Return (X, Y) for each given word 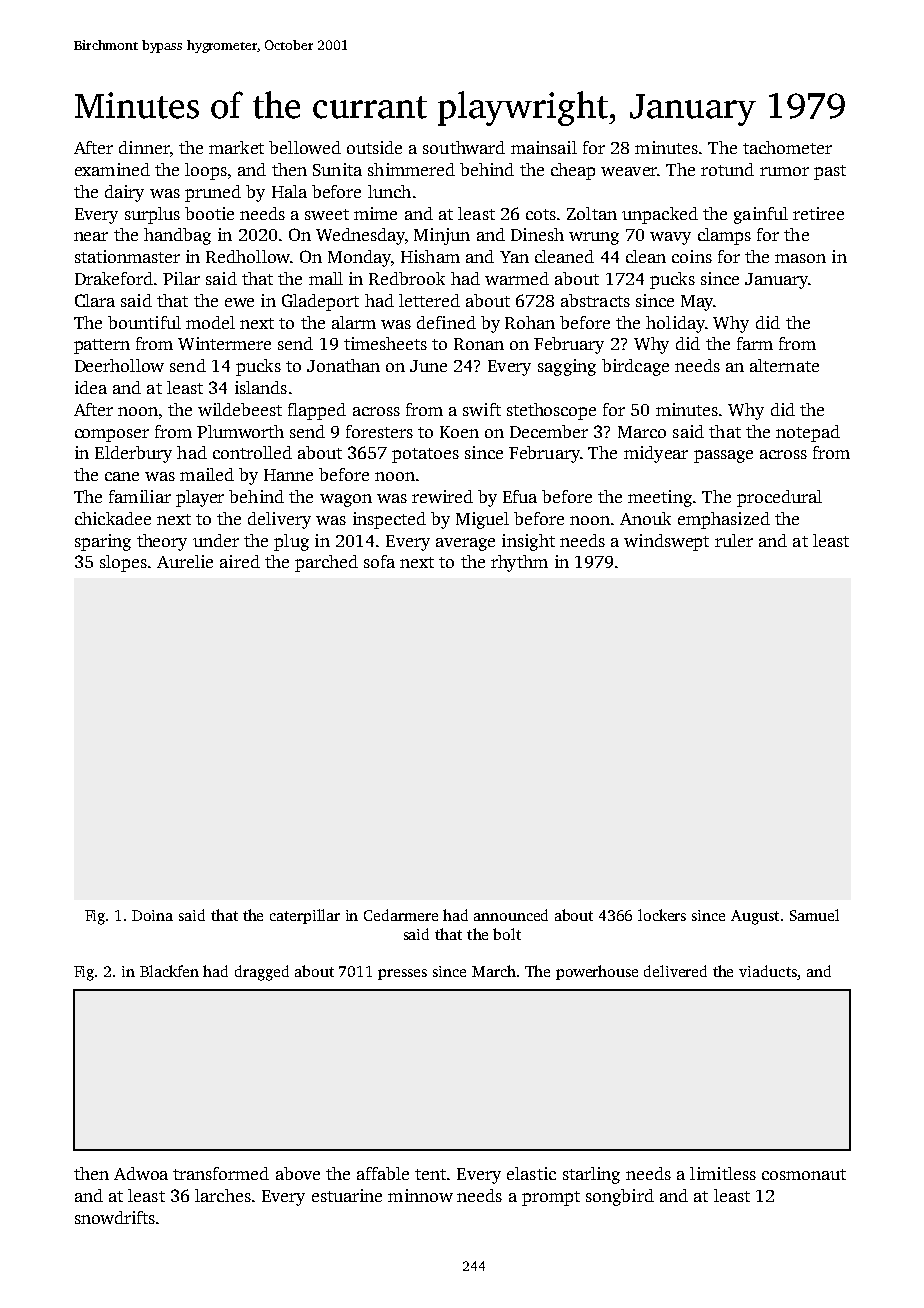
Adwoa (141, 1173)
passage (723, 456)
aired (240, 561)
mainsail (544, 147)
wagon (346, 500)
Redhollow (248, 256)
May (697, 303)
